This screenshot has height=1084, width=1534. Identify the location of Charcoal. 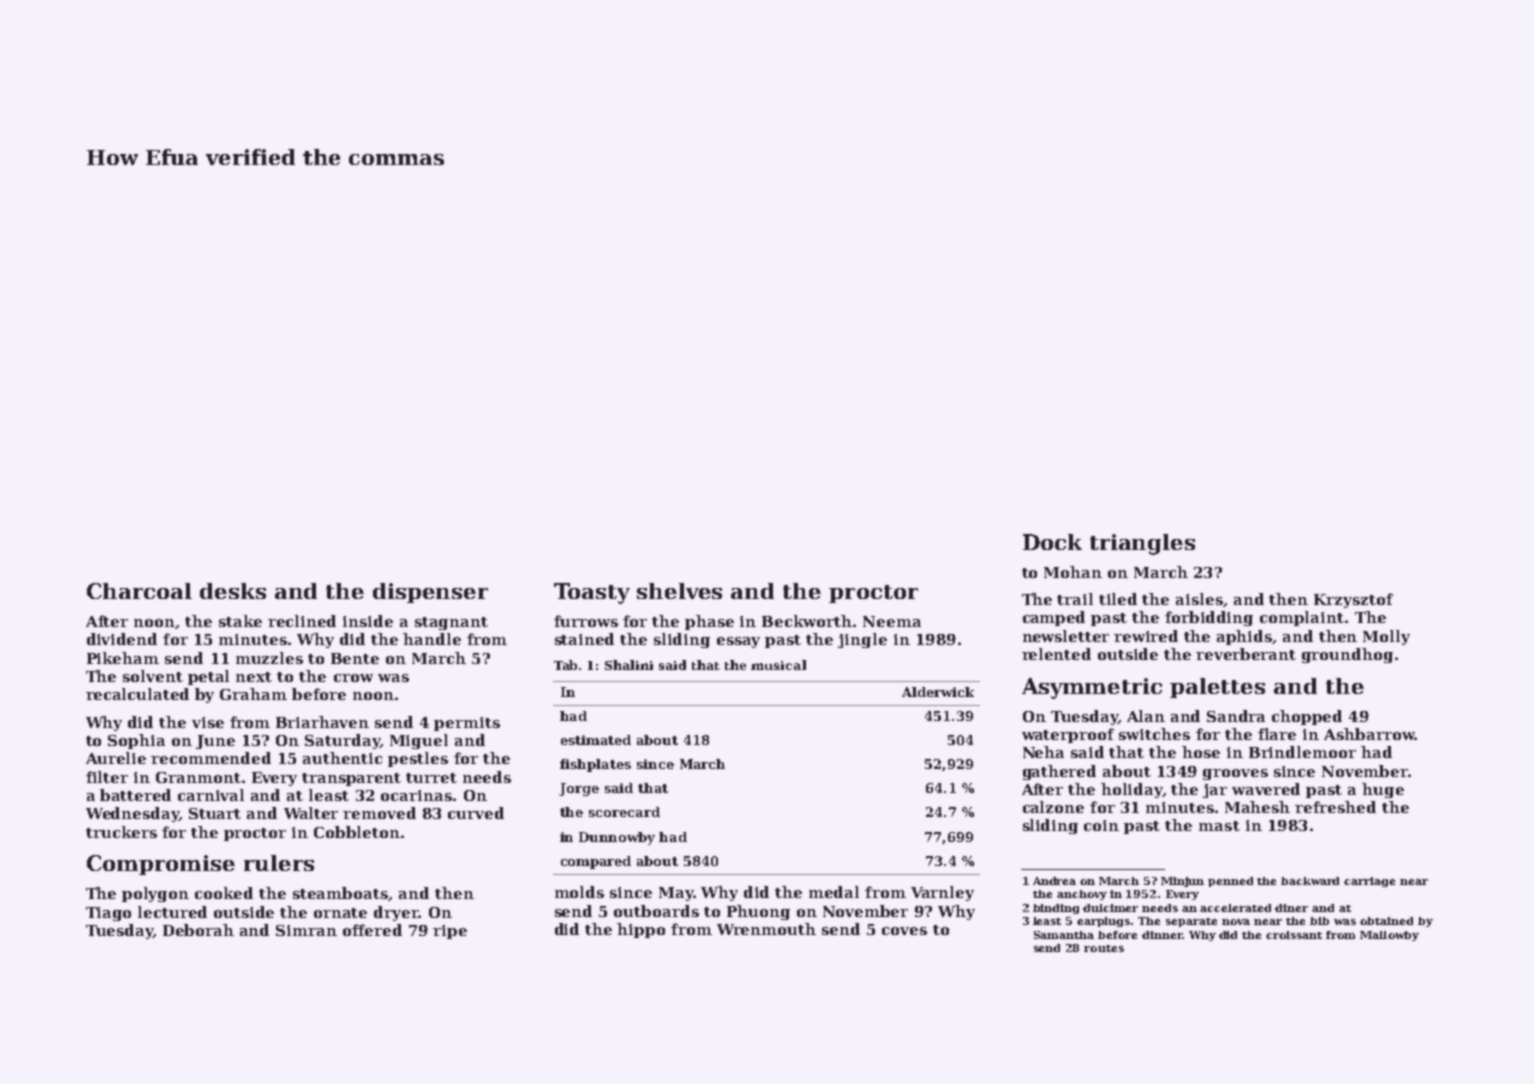
(139, 591).
